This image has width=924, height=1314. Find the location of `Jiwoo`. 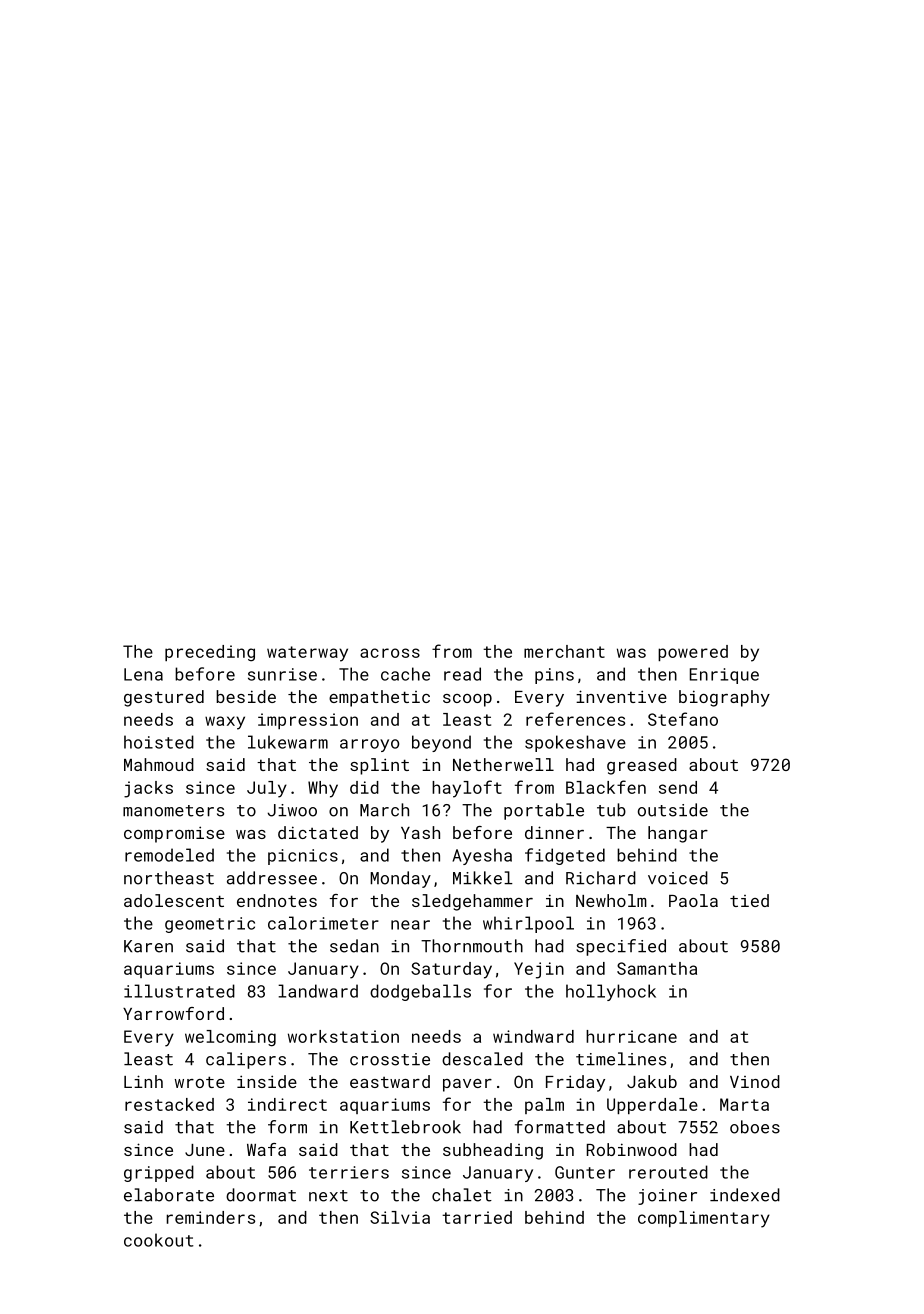

Jiwoo is located at coordinates (292, 810).
